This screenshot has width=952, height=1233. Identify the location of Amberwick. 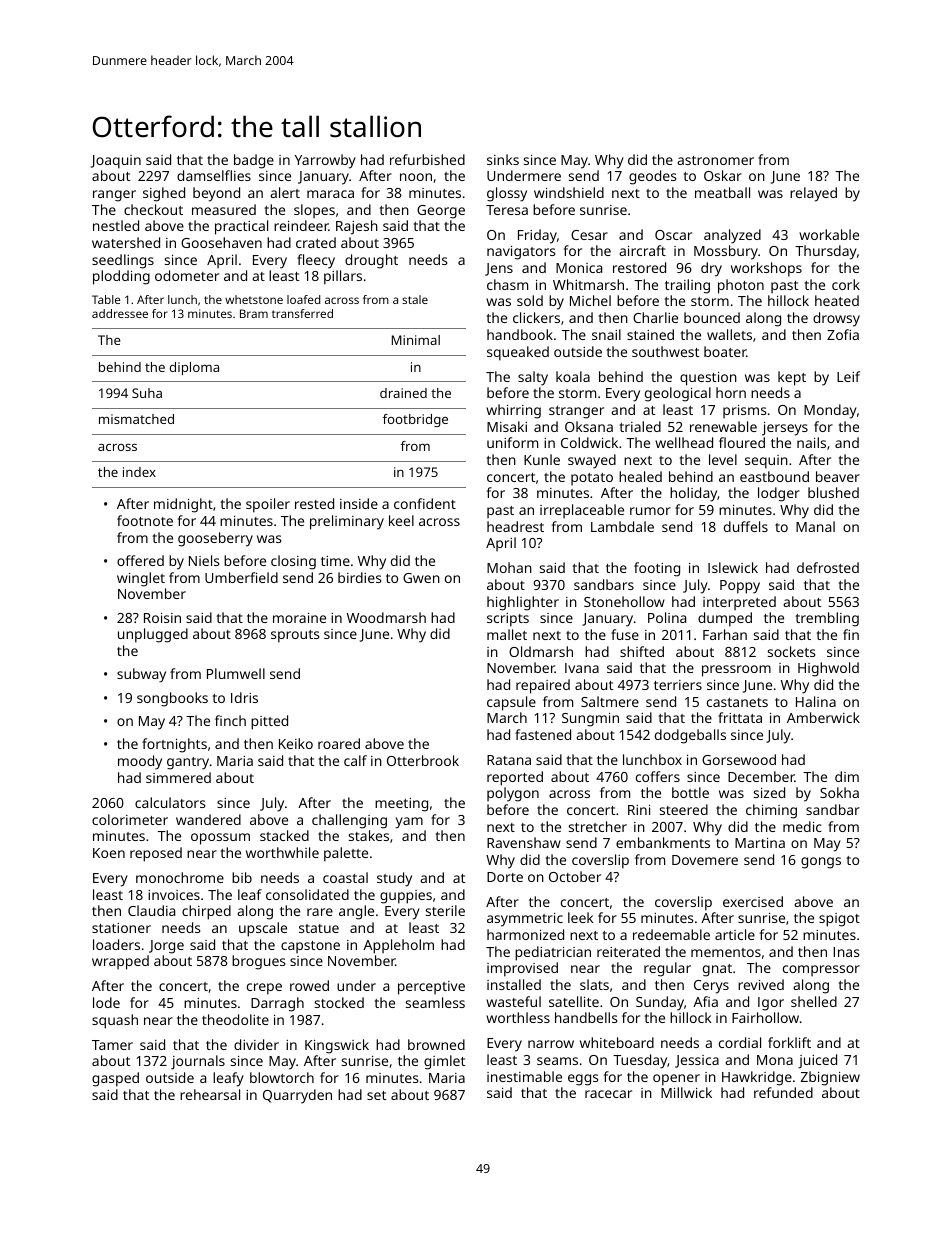
(823, 717).
